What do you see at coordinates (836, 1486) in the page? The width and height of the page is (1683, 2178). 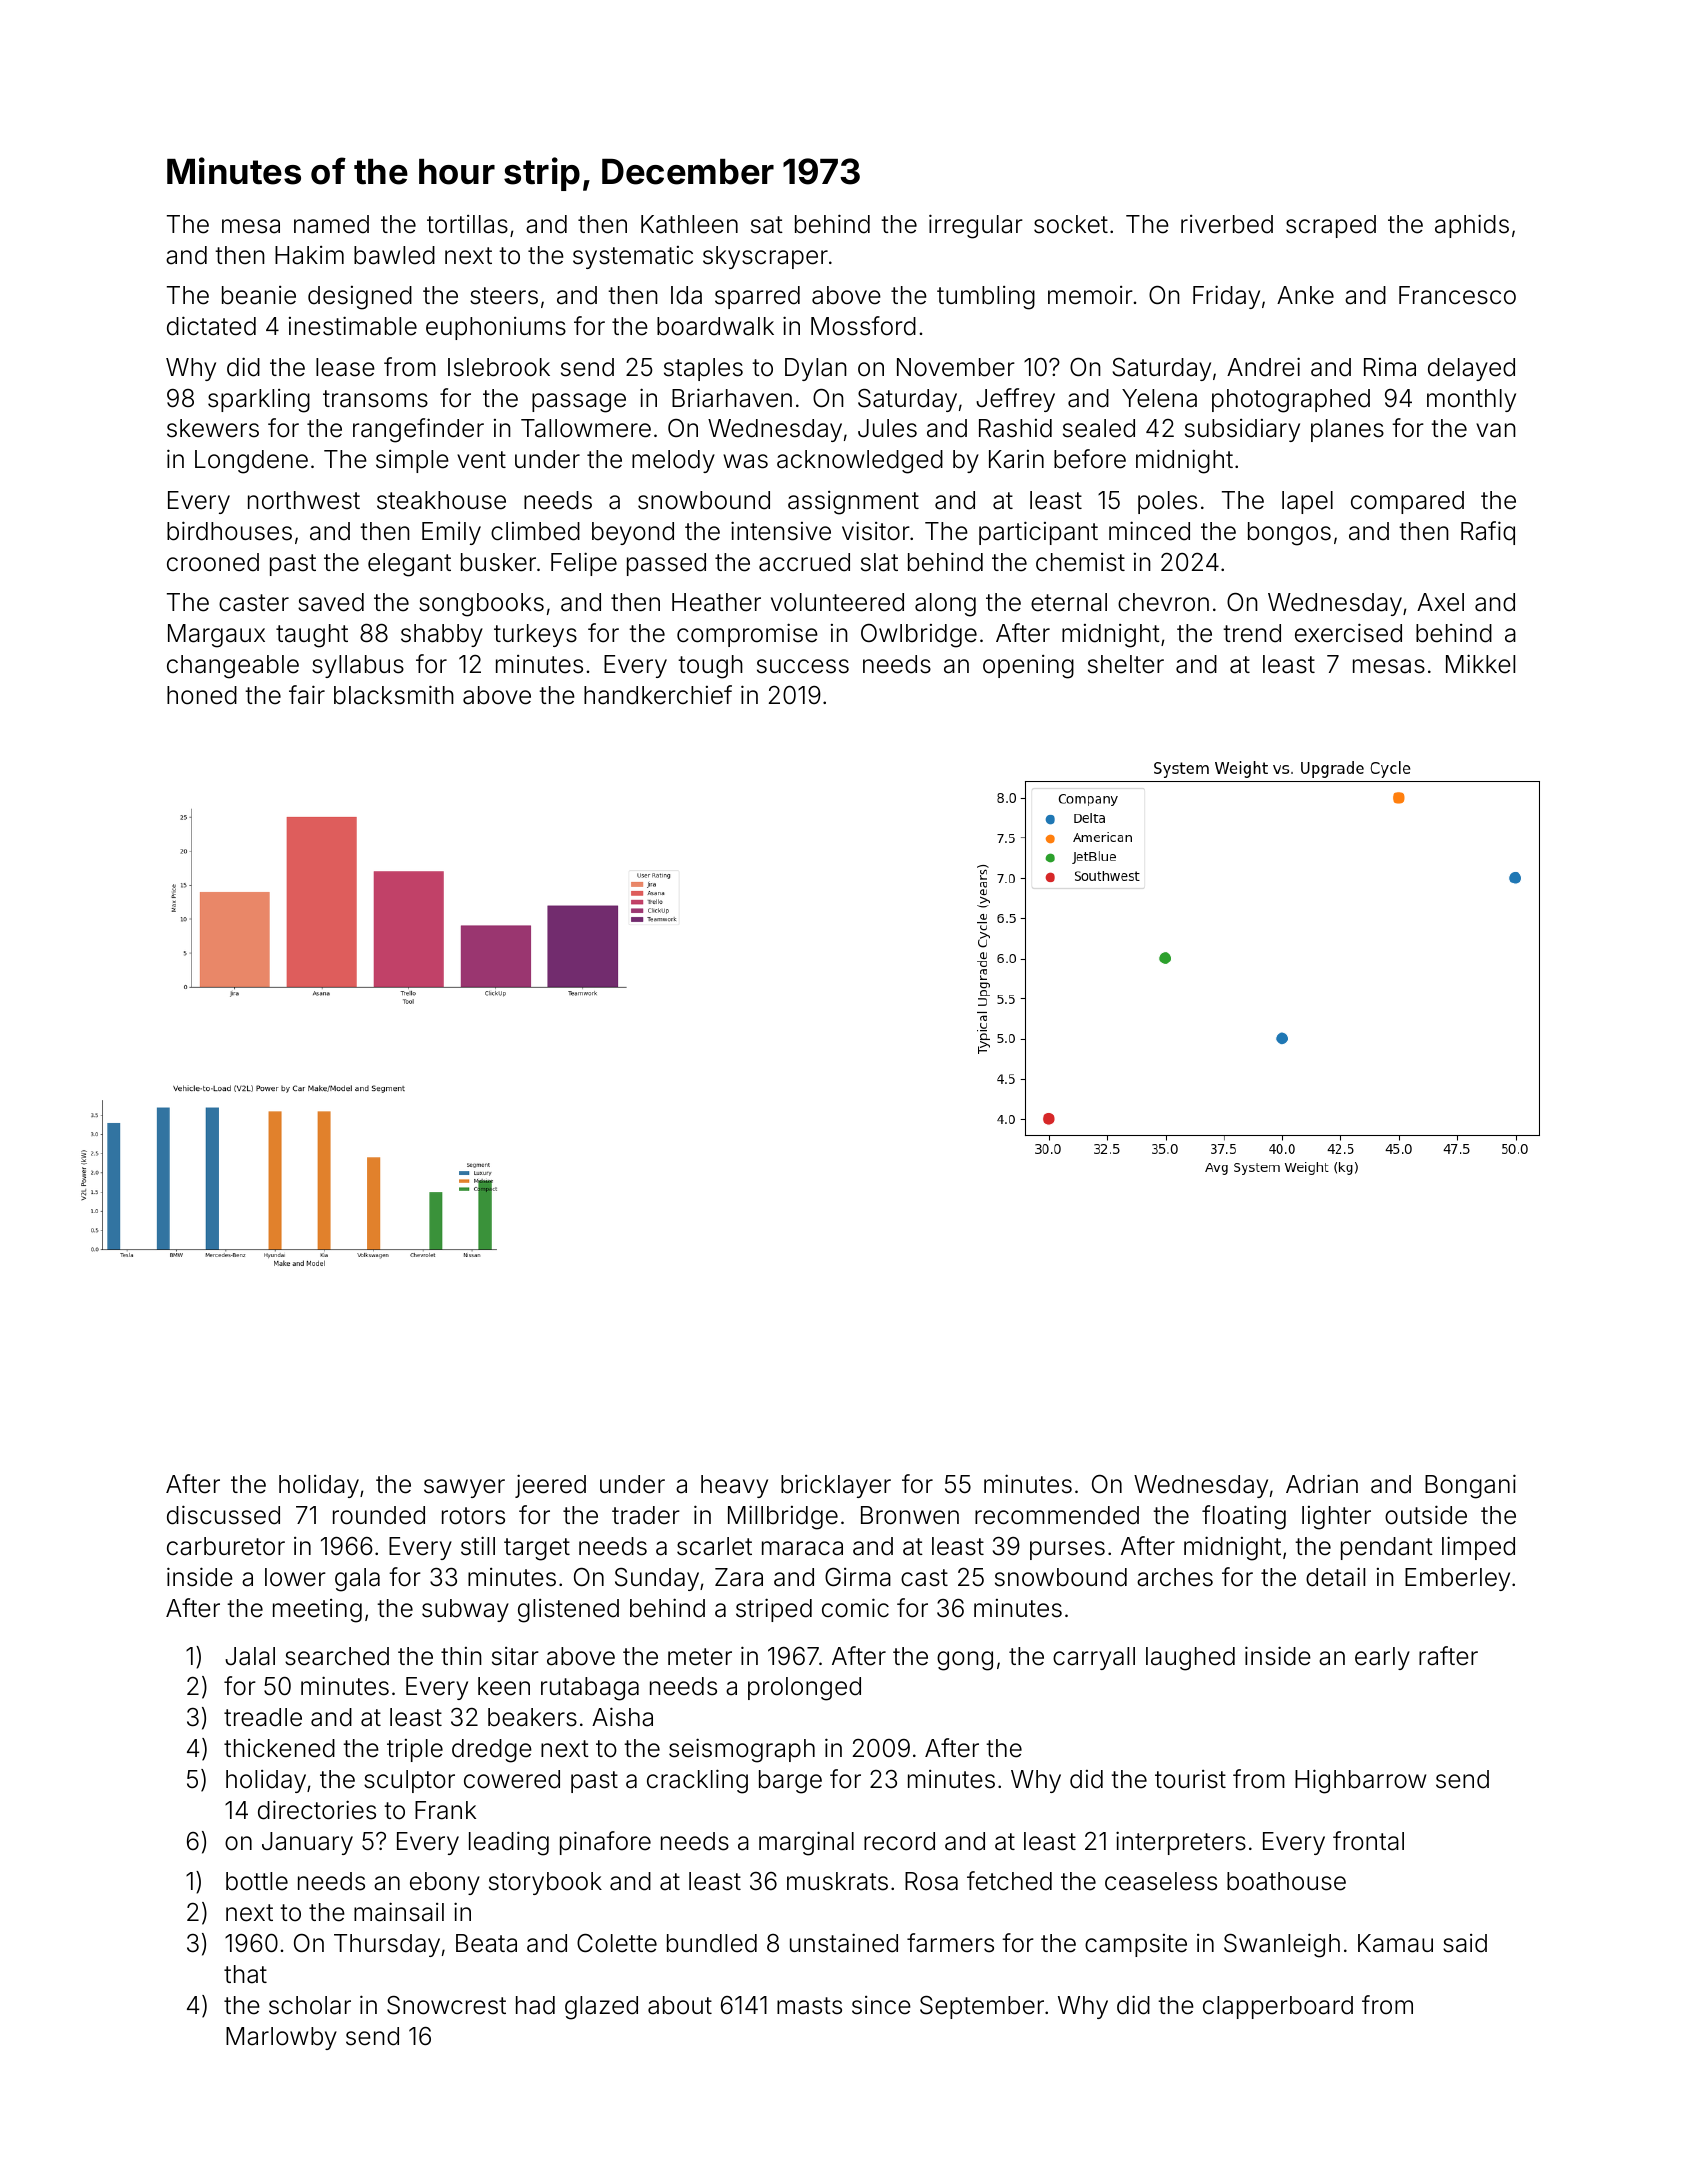 I see `bricklayer` at bounding box center [836, 1486].
